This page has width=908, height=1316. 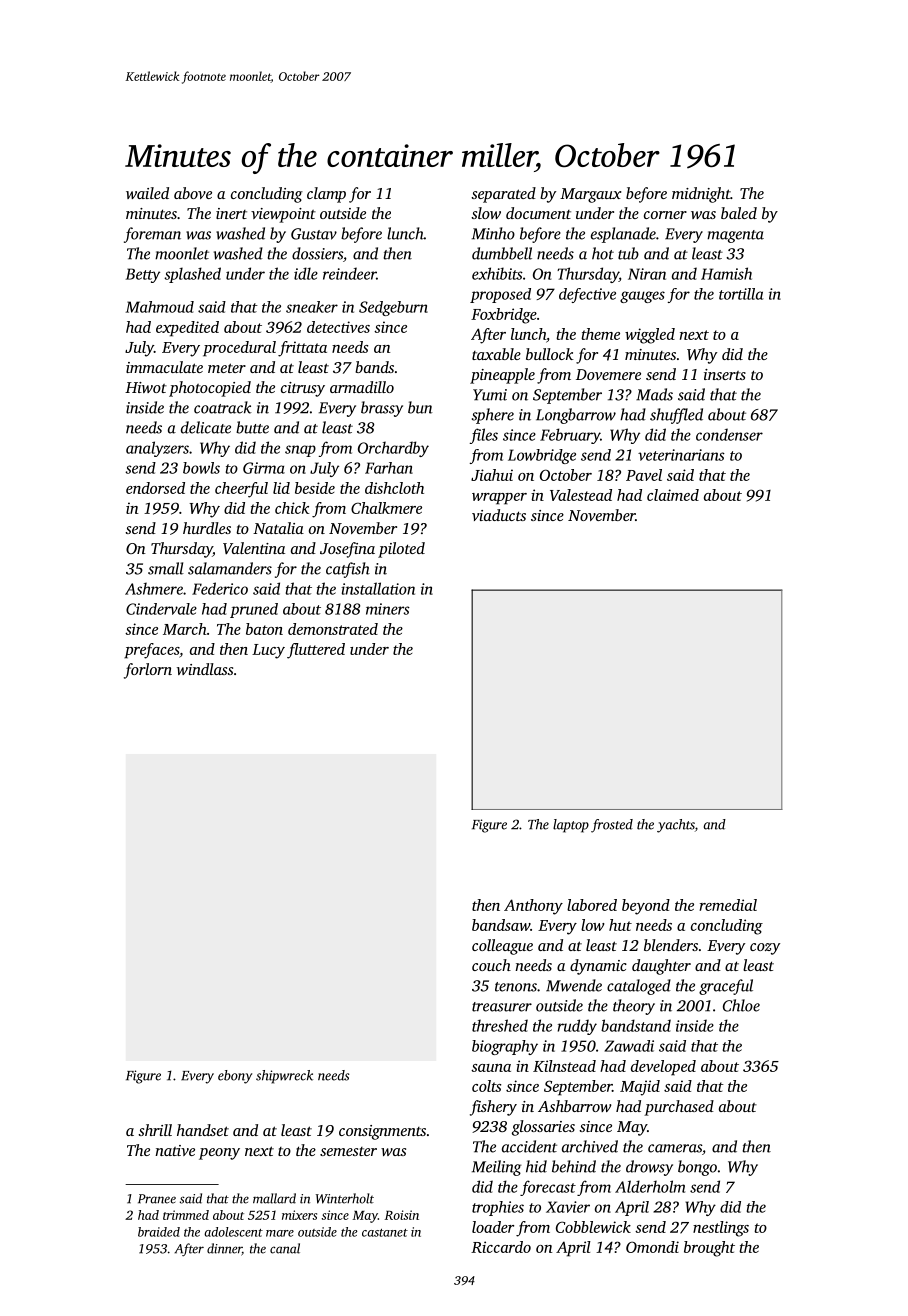 What do you see at coordinates (676, 826) in the page?
I see `yachts` at bounding box center [676, 826].
